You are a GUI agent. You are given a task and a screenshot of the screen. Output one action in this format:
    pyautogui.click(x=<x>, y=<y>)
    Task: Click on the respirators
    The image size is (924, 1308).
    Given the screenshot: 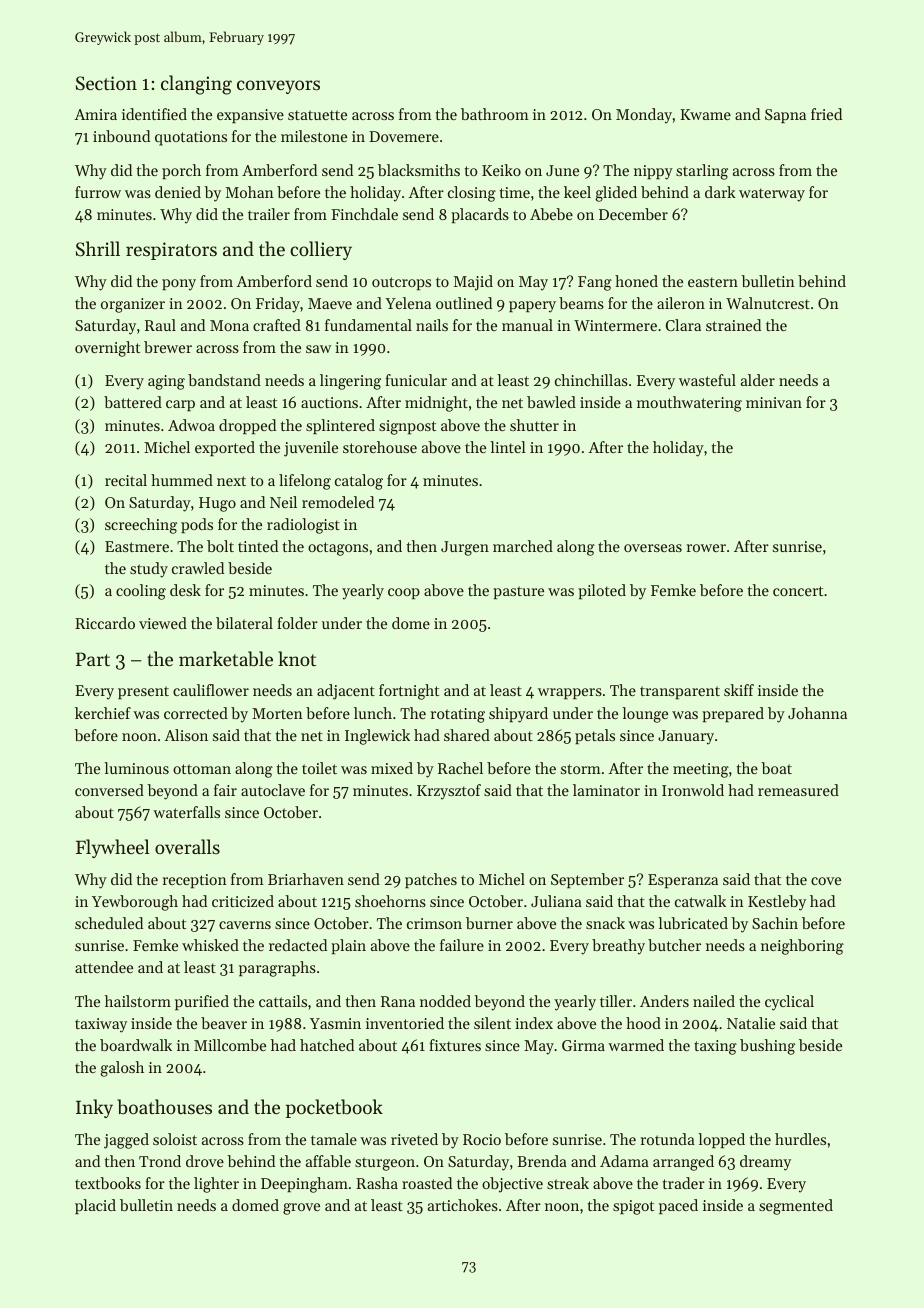 What is the action you would take?
    pyautogui.click(x=171, y=251)
